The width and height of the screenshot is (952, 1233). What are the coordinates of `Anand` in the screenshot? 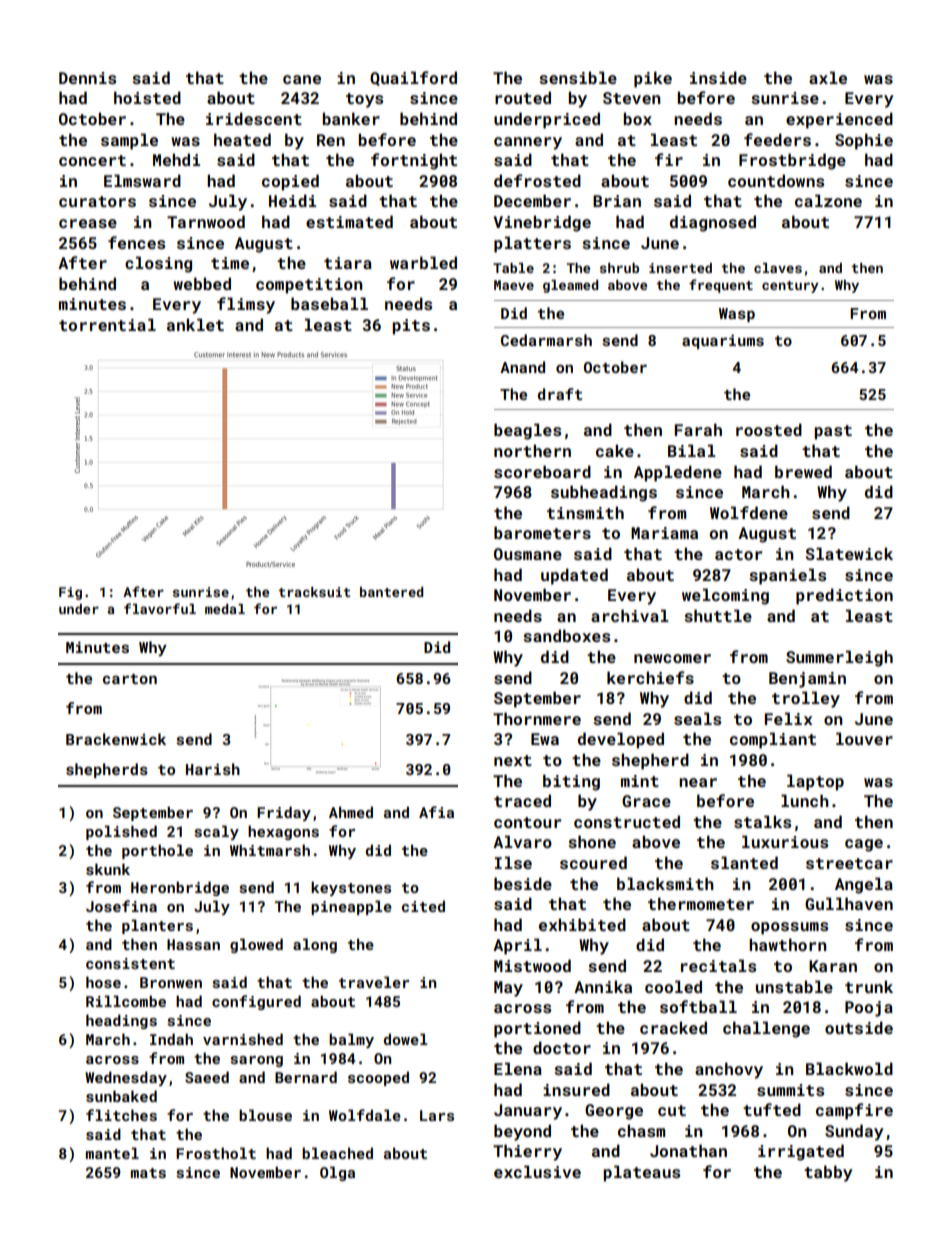 It's located at (522, 367).
